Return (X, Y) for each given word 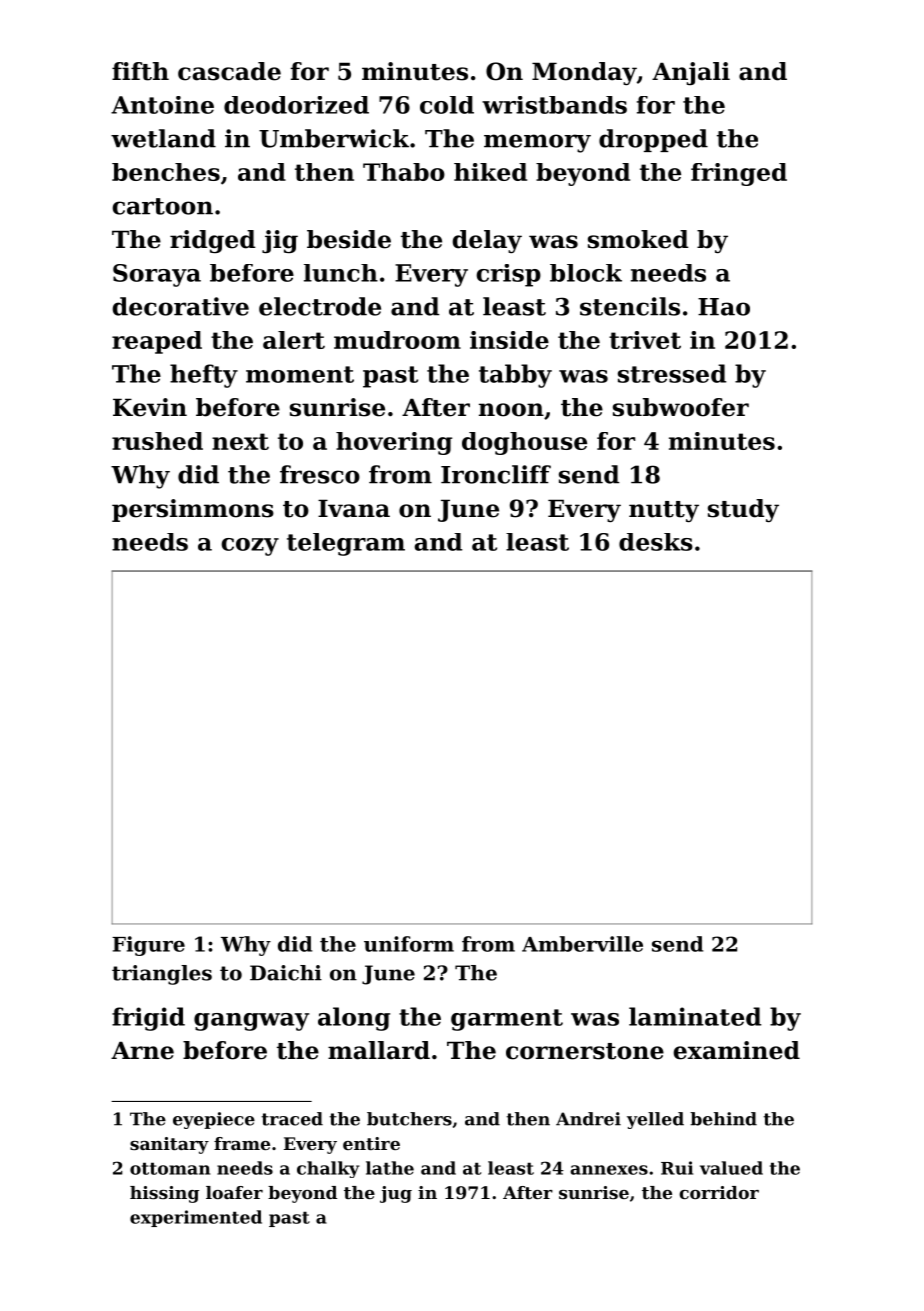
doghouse (524, 443)
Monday (584, 73)
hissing (164, 1194)
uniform (409, 944)
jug (396, 1194)
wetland (163, 138)
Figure (148, 946)
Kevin (150, 407)
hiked (490, 172)
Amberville (582, 944)
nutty (664, 511)
